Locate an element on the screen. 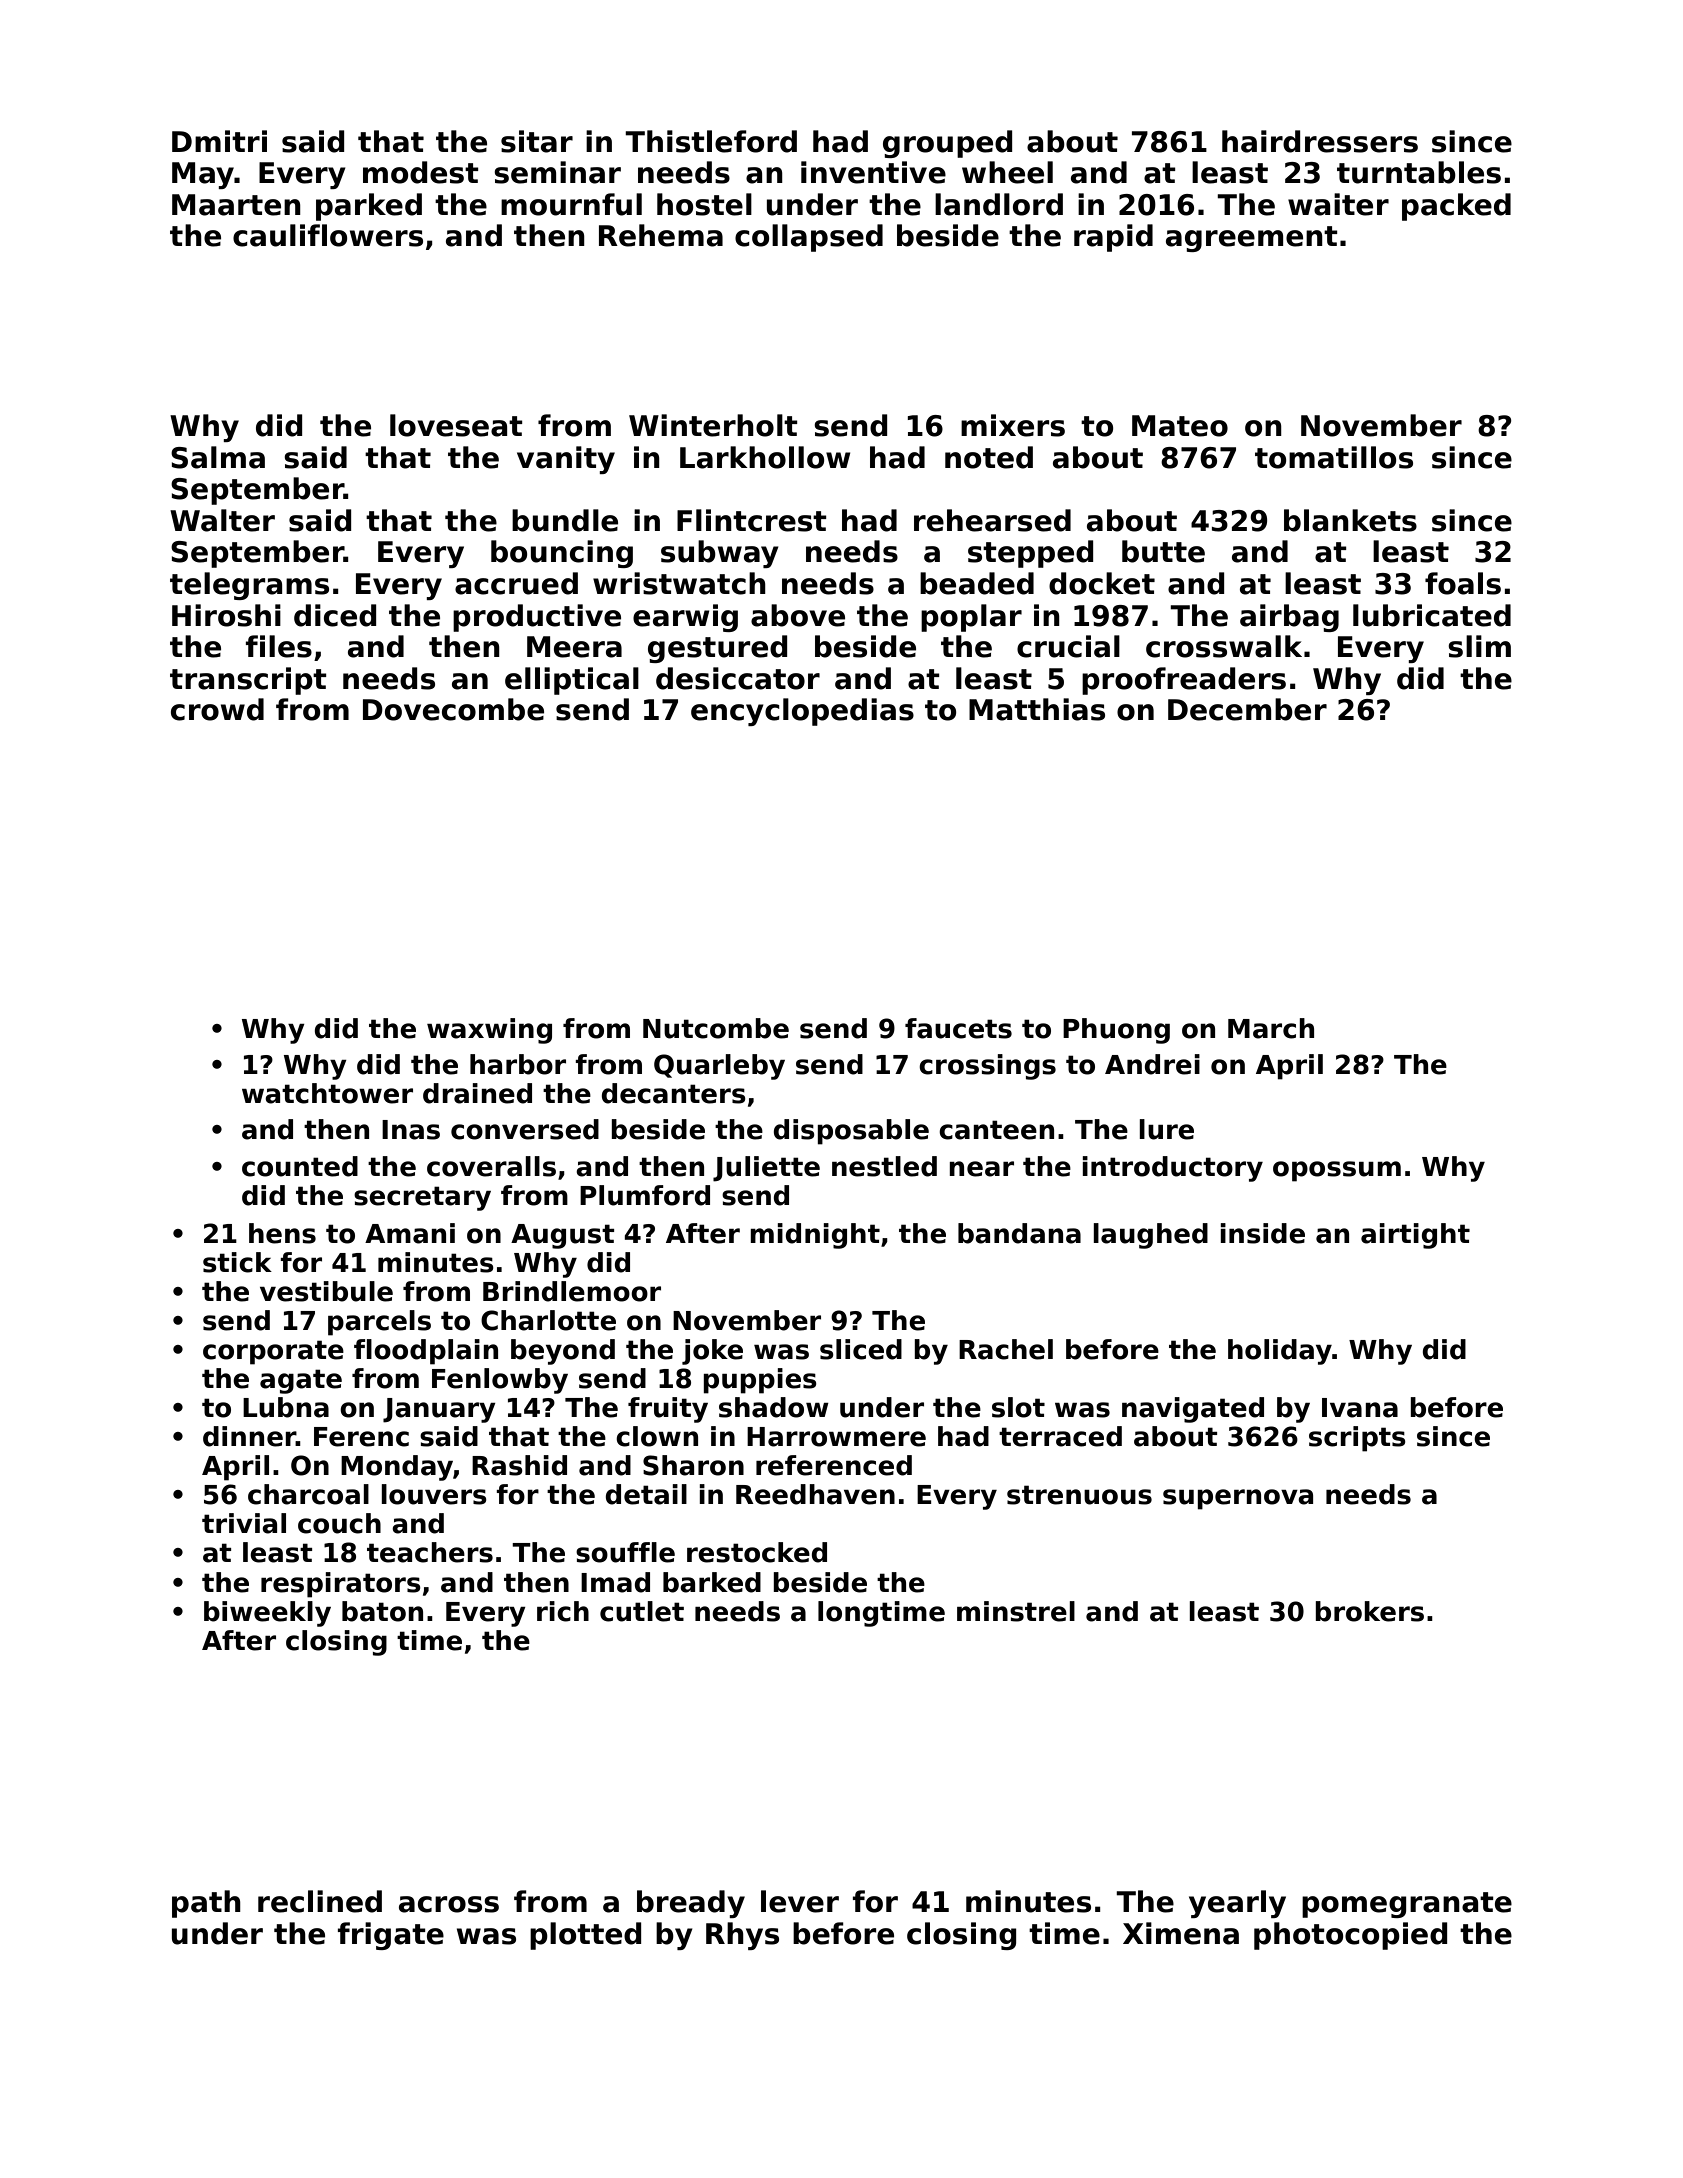 The height and width of the screenshot is (2178, 1683). packed is located at coordinates (1456, 207).
